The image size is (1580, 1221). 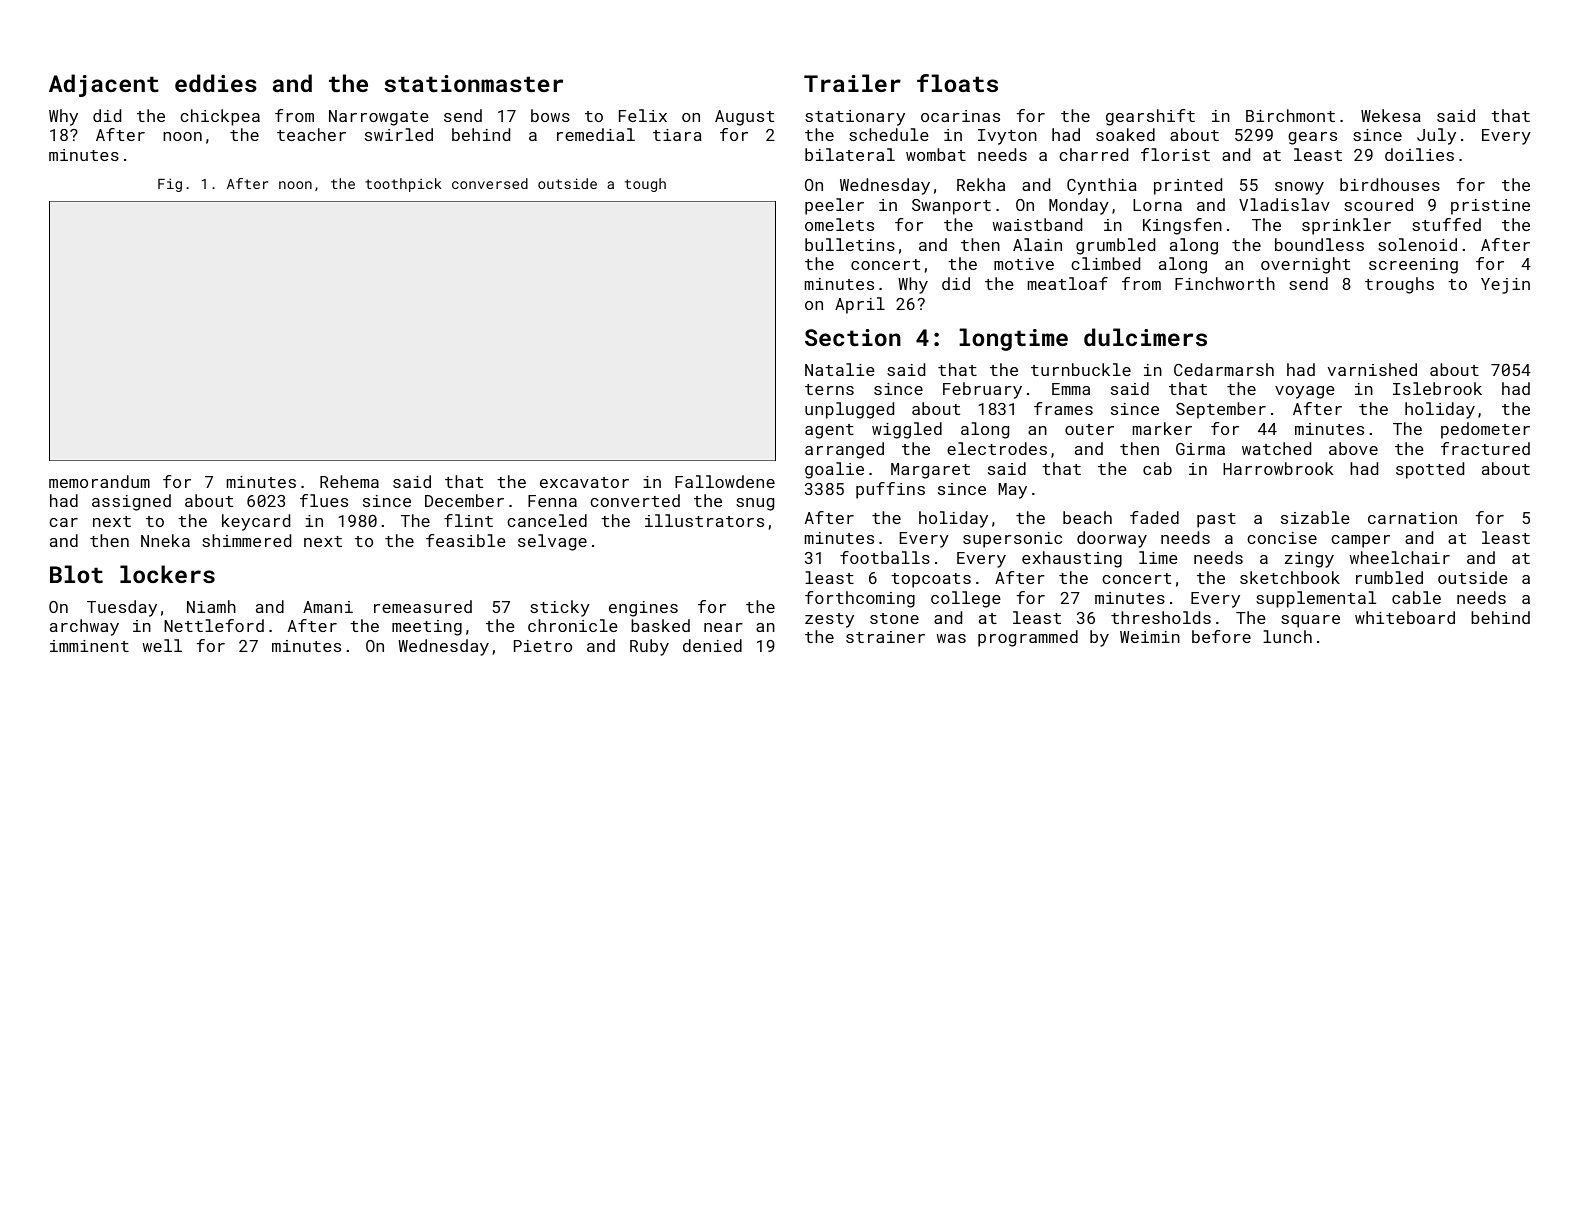 I want to click on floats, so click(x=957, y=83).
